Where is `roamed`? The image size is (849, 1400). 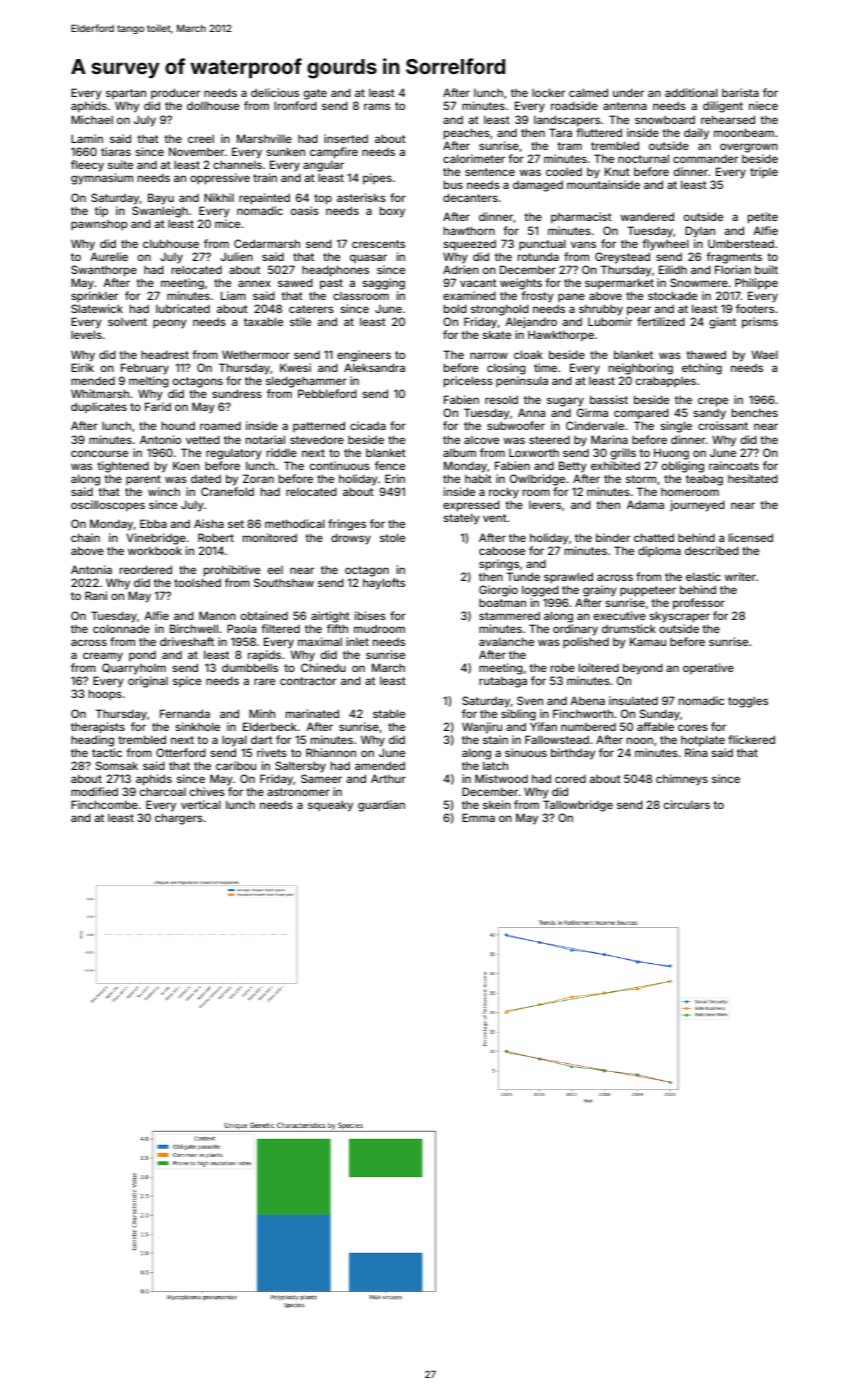 roamed is located at coordinates (220, 426).
